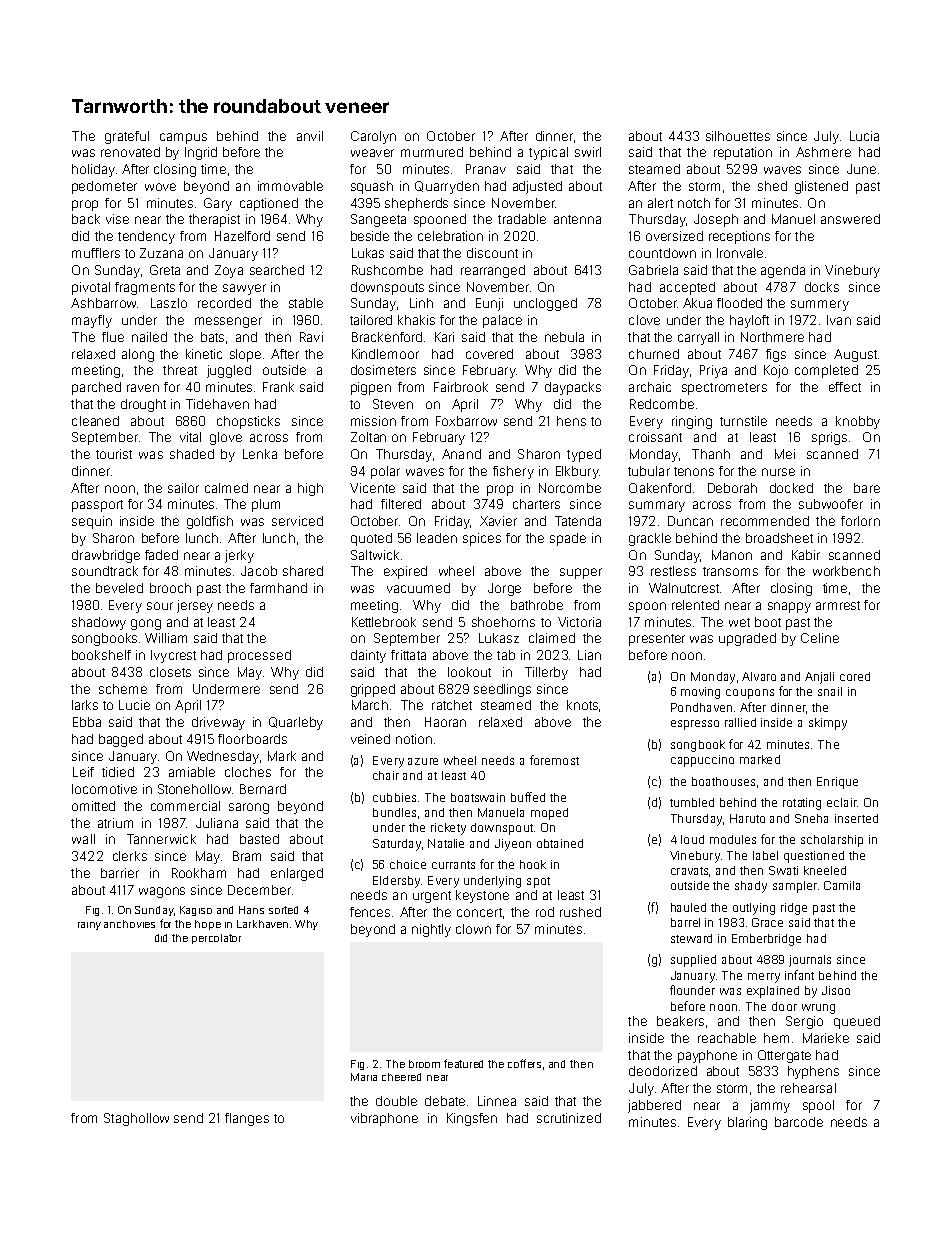  What do you see at coordinates (95, 421) in the screenshot?
I see `cleaned` at bounding box center [95, 421].
